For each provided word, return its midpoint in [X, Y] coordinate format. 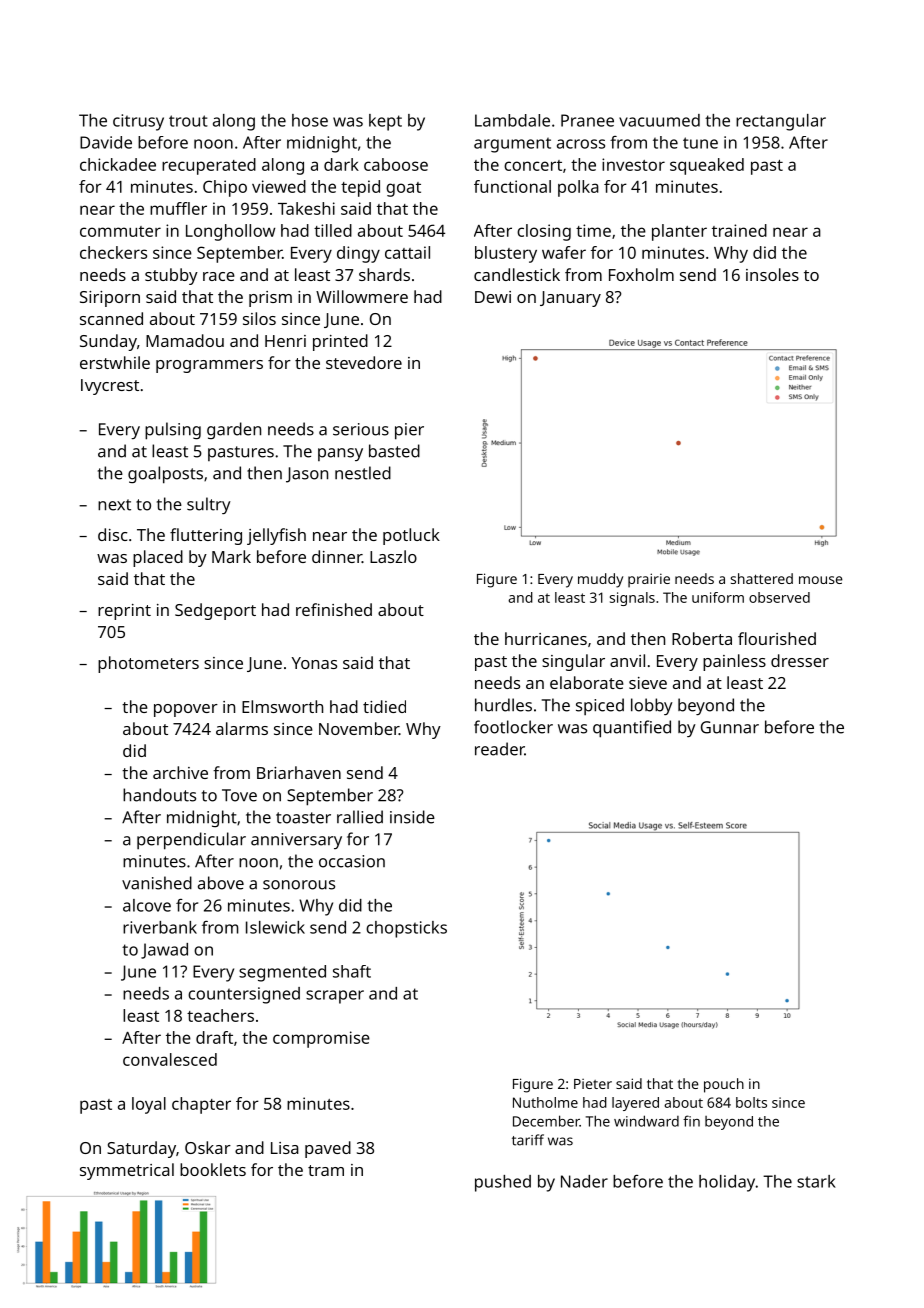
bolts [751, 1102]
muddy [600, 580]
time [593, 230]
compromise [321, 1039]
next [114, 505]
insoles [772, 274]
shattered [762, 578]
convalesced [170, 1059]
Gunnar [730, 727]
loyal [149, 1105]
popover [186, 710]
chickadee [118, 164]
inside [412, 817]
